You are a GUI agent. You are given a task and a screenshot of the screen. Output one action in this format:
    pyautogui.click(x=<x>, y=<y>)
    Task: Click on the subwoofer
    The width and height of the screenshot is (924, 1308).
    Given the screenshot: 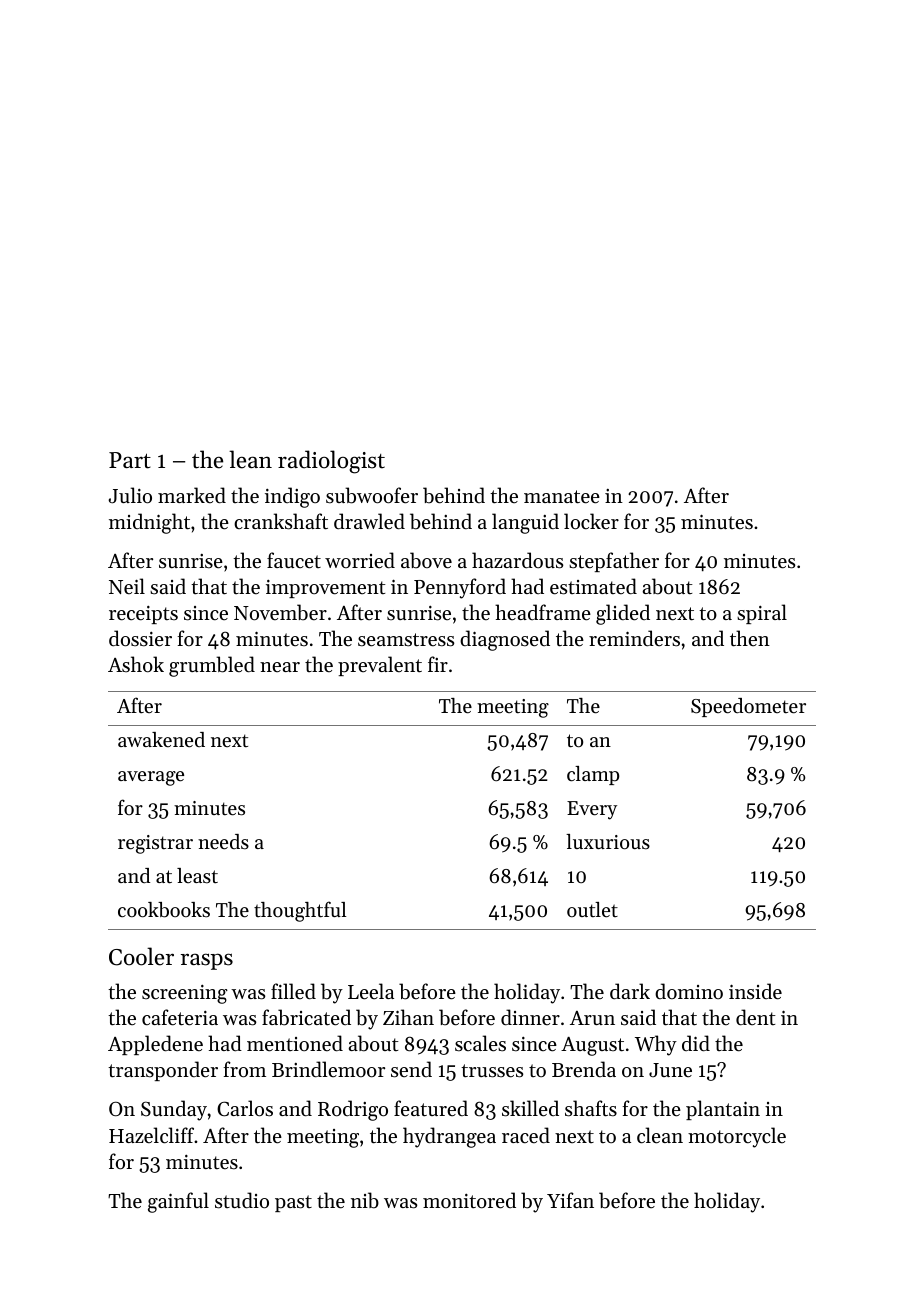 What is the action you would take?
    pyautogui.click(x=372, y=495)
